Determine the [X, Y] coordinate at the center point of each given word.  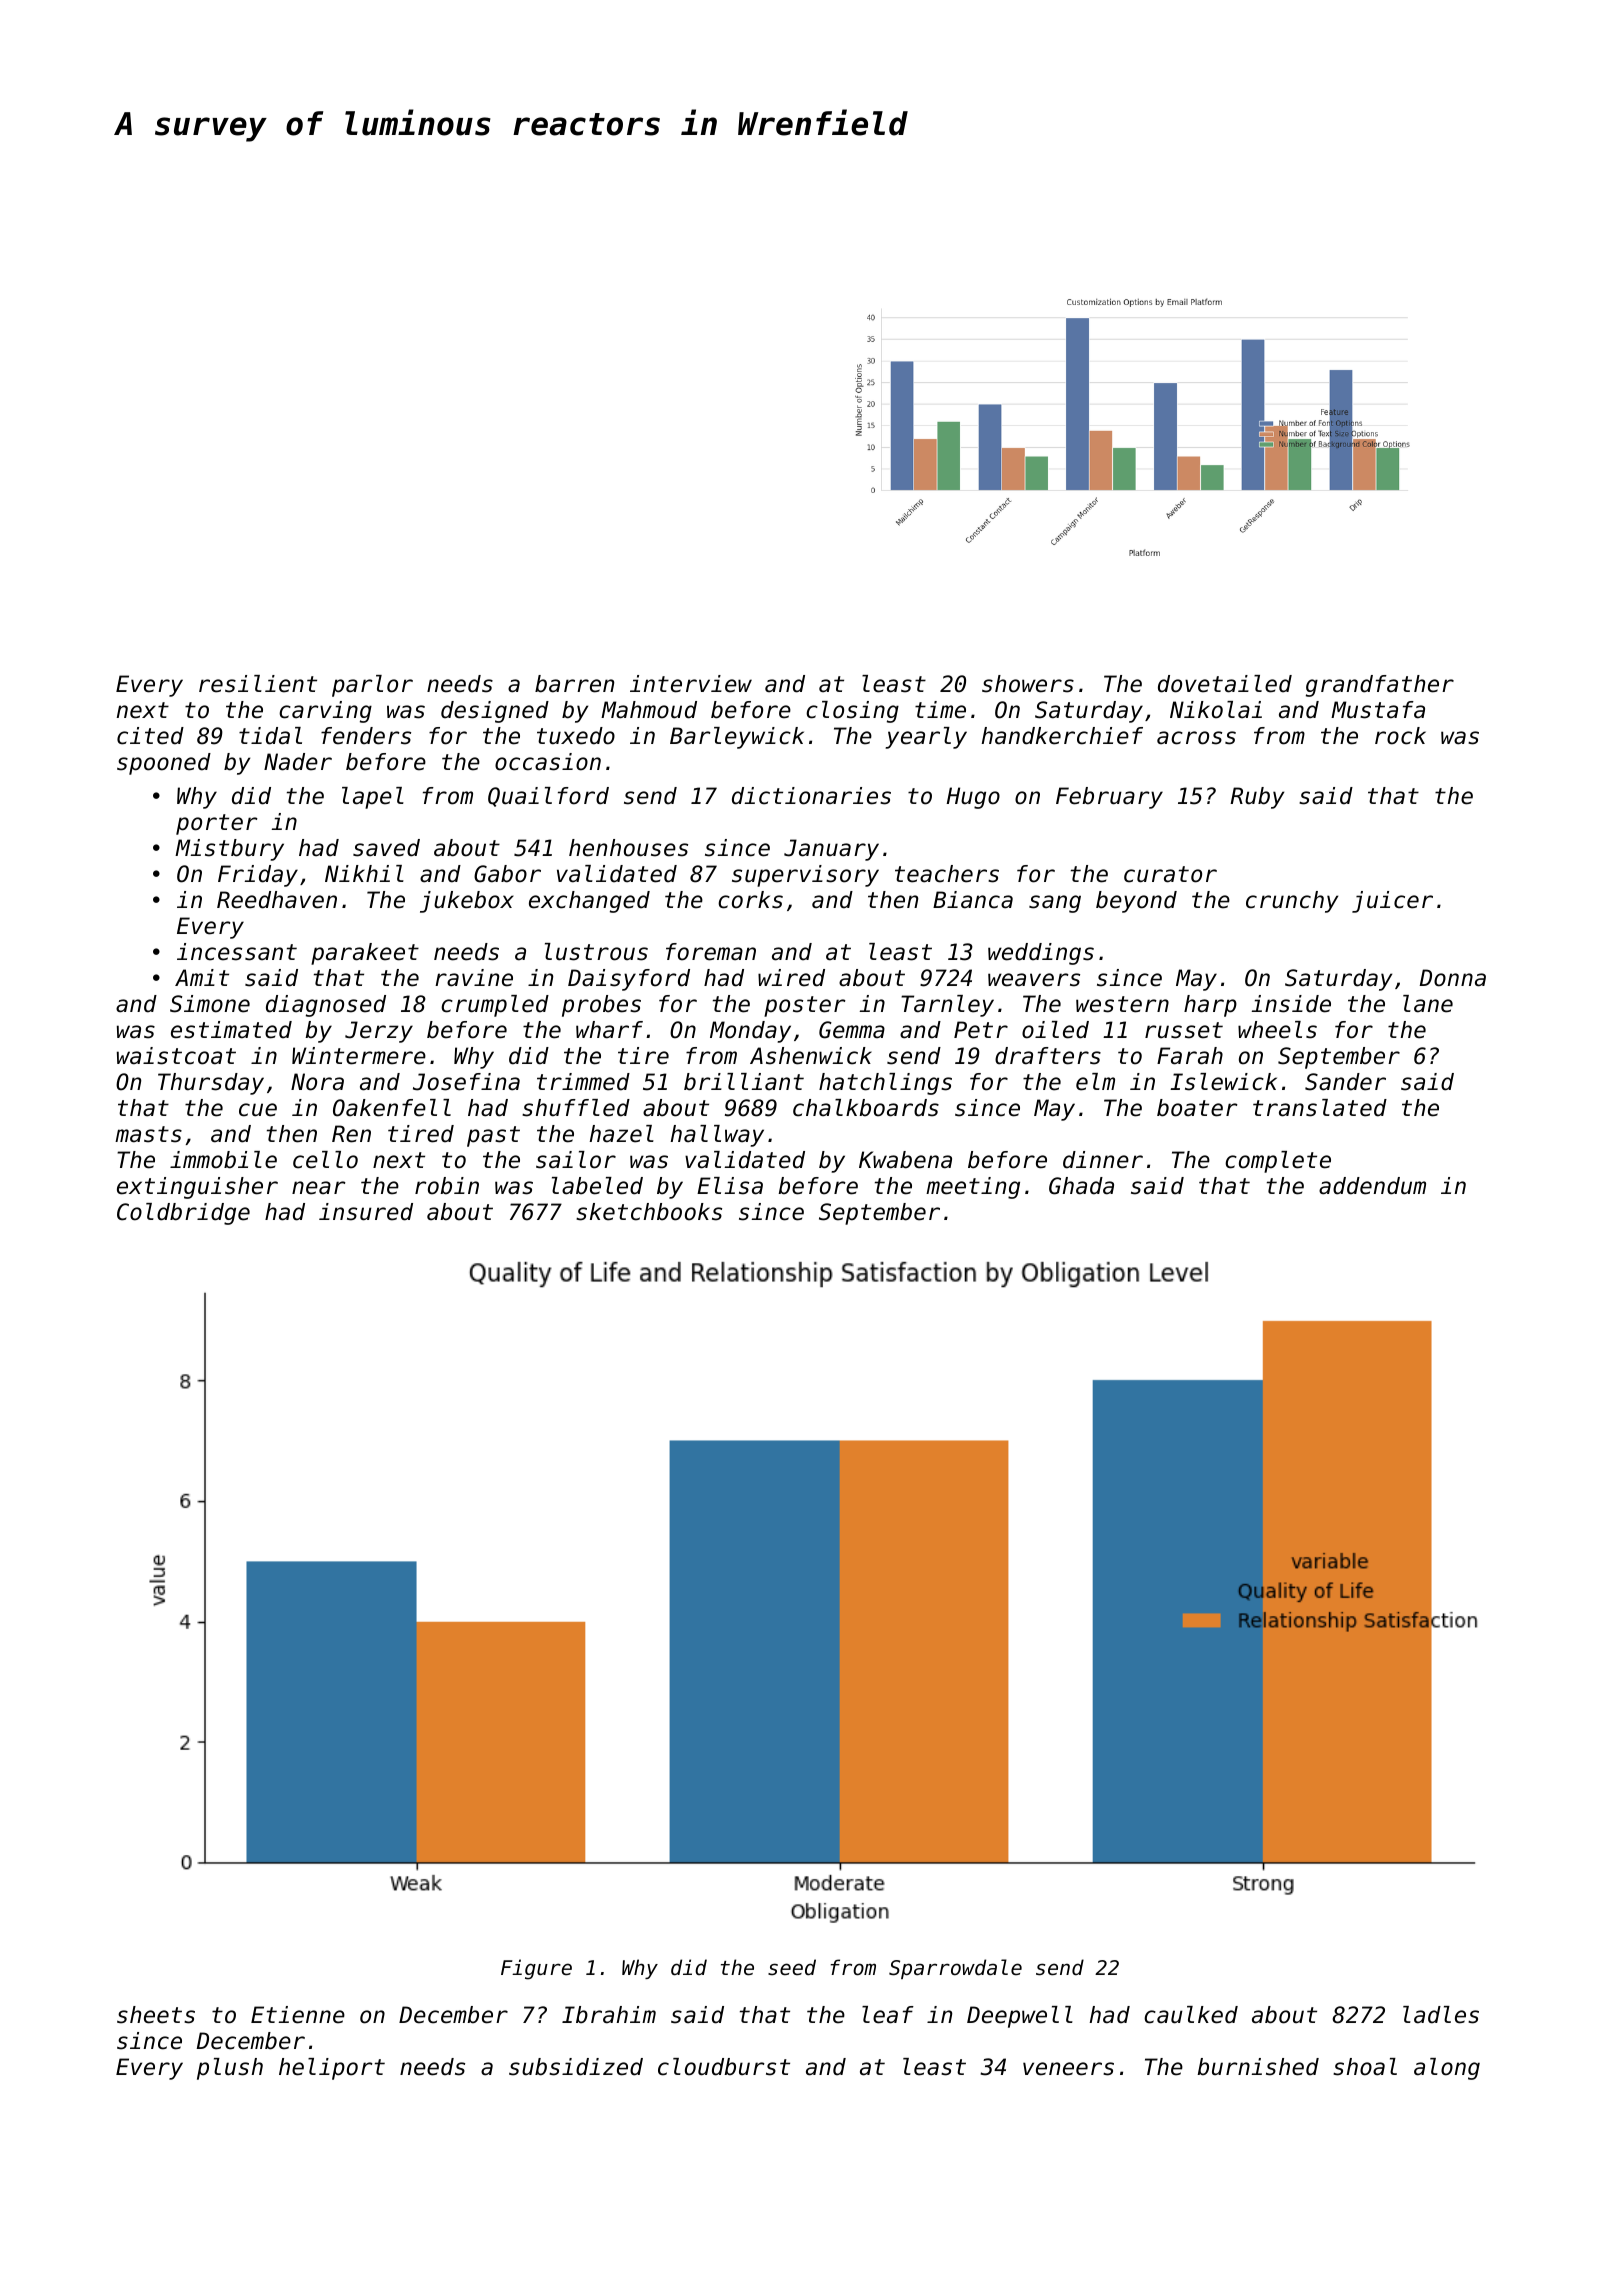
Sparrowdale [955, 1969]
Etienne [298, 2015]
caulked [1191, 2015]
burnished [1258, 2067]
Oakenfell [392, 1108]
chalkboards [866, 1108]
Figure [536, 1969]
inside [1291, 1004]
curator [1170, 874]
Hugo [973, 798]
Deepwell [1020, 2017]
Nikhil [364, 873]
